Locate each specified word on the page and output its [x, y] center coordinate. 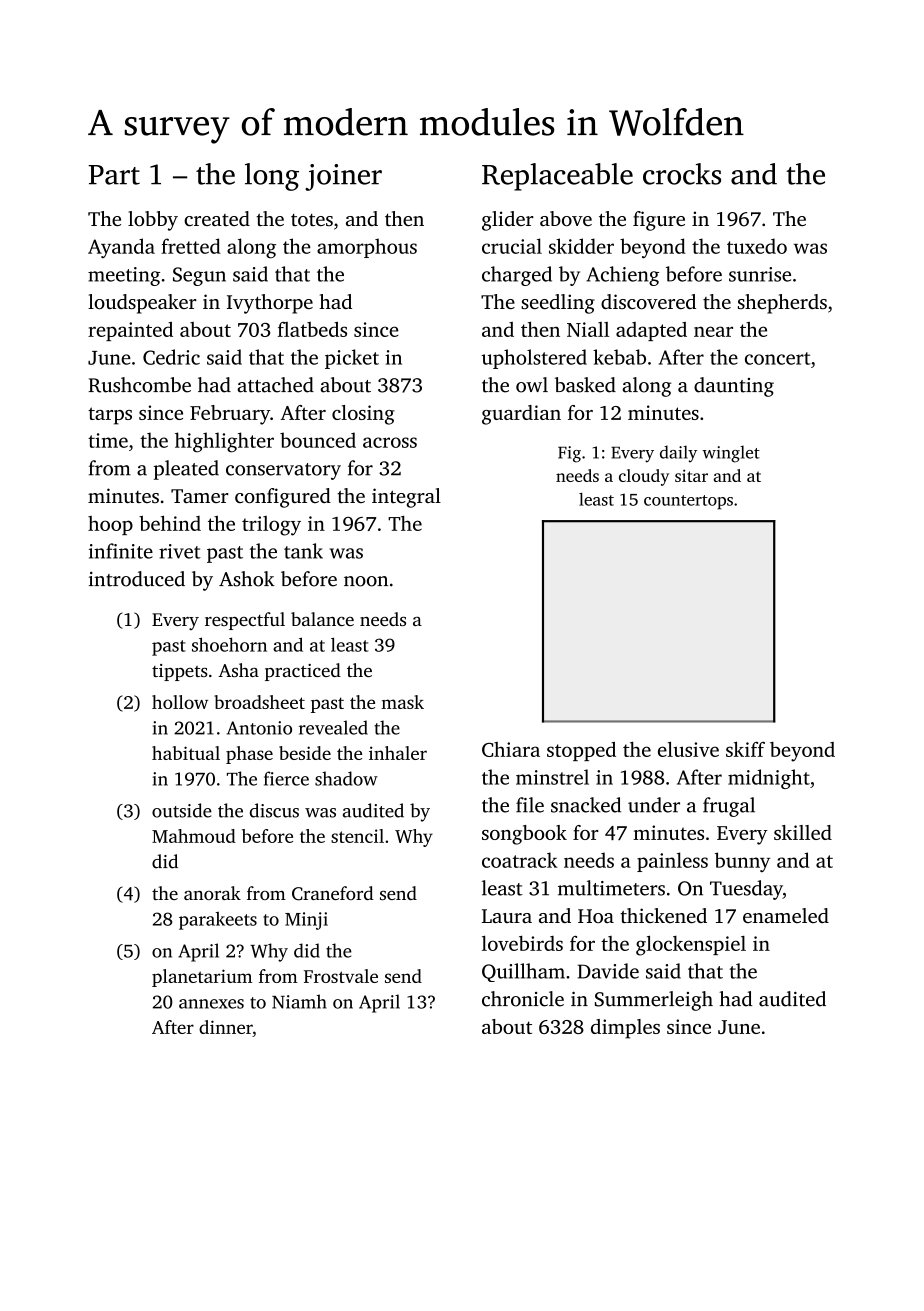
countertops [688, 502]
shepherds [782, 304]
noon [366, 581]
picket [352, 359]
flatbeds [312, 329]
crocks [682, 174]
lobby [153, 221]
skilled [803, 832]
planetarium [202, 978]
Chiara [511, 749]
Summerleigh [654, 1001]
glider [508, 221]
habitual [186, 753]
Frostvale [341, 976]
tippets [180, 672]
